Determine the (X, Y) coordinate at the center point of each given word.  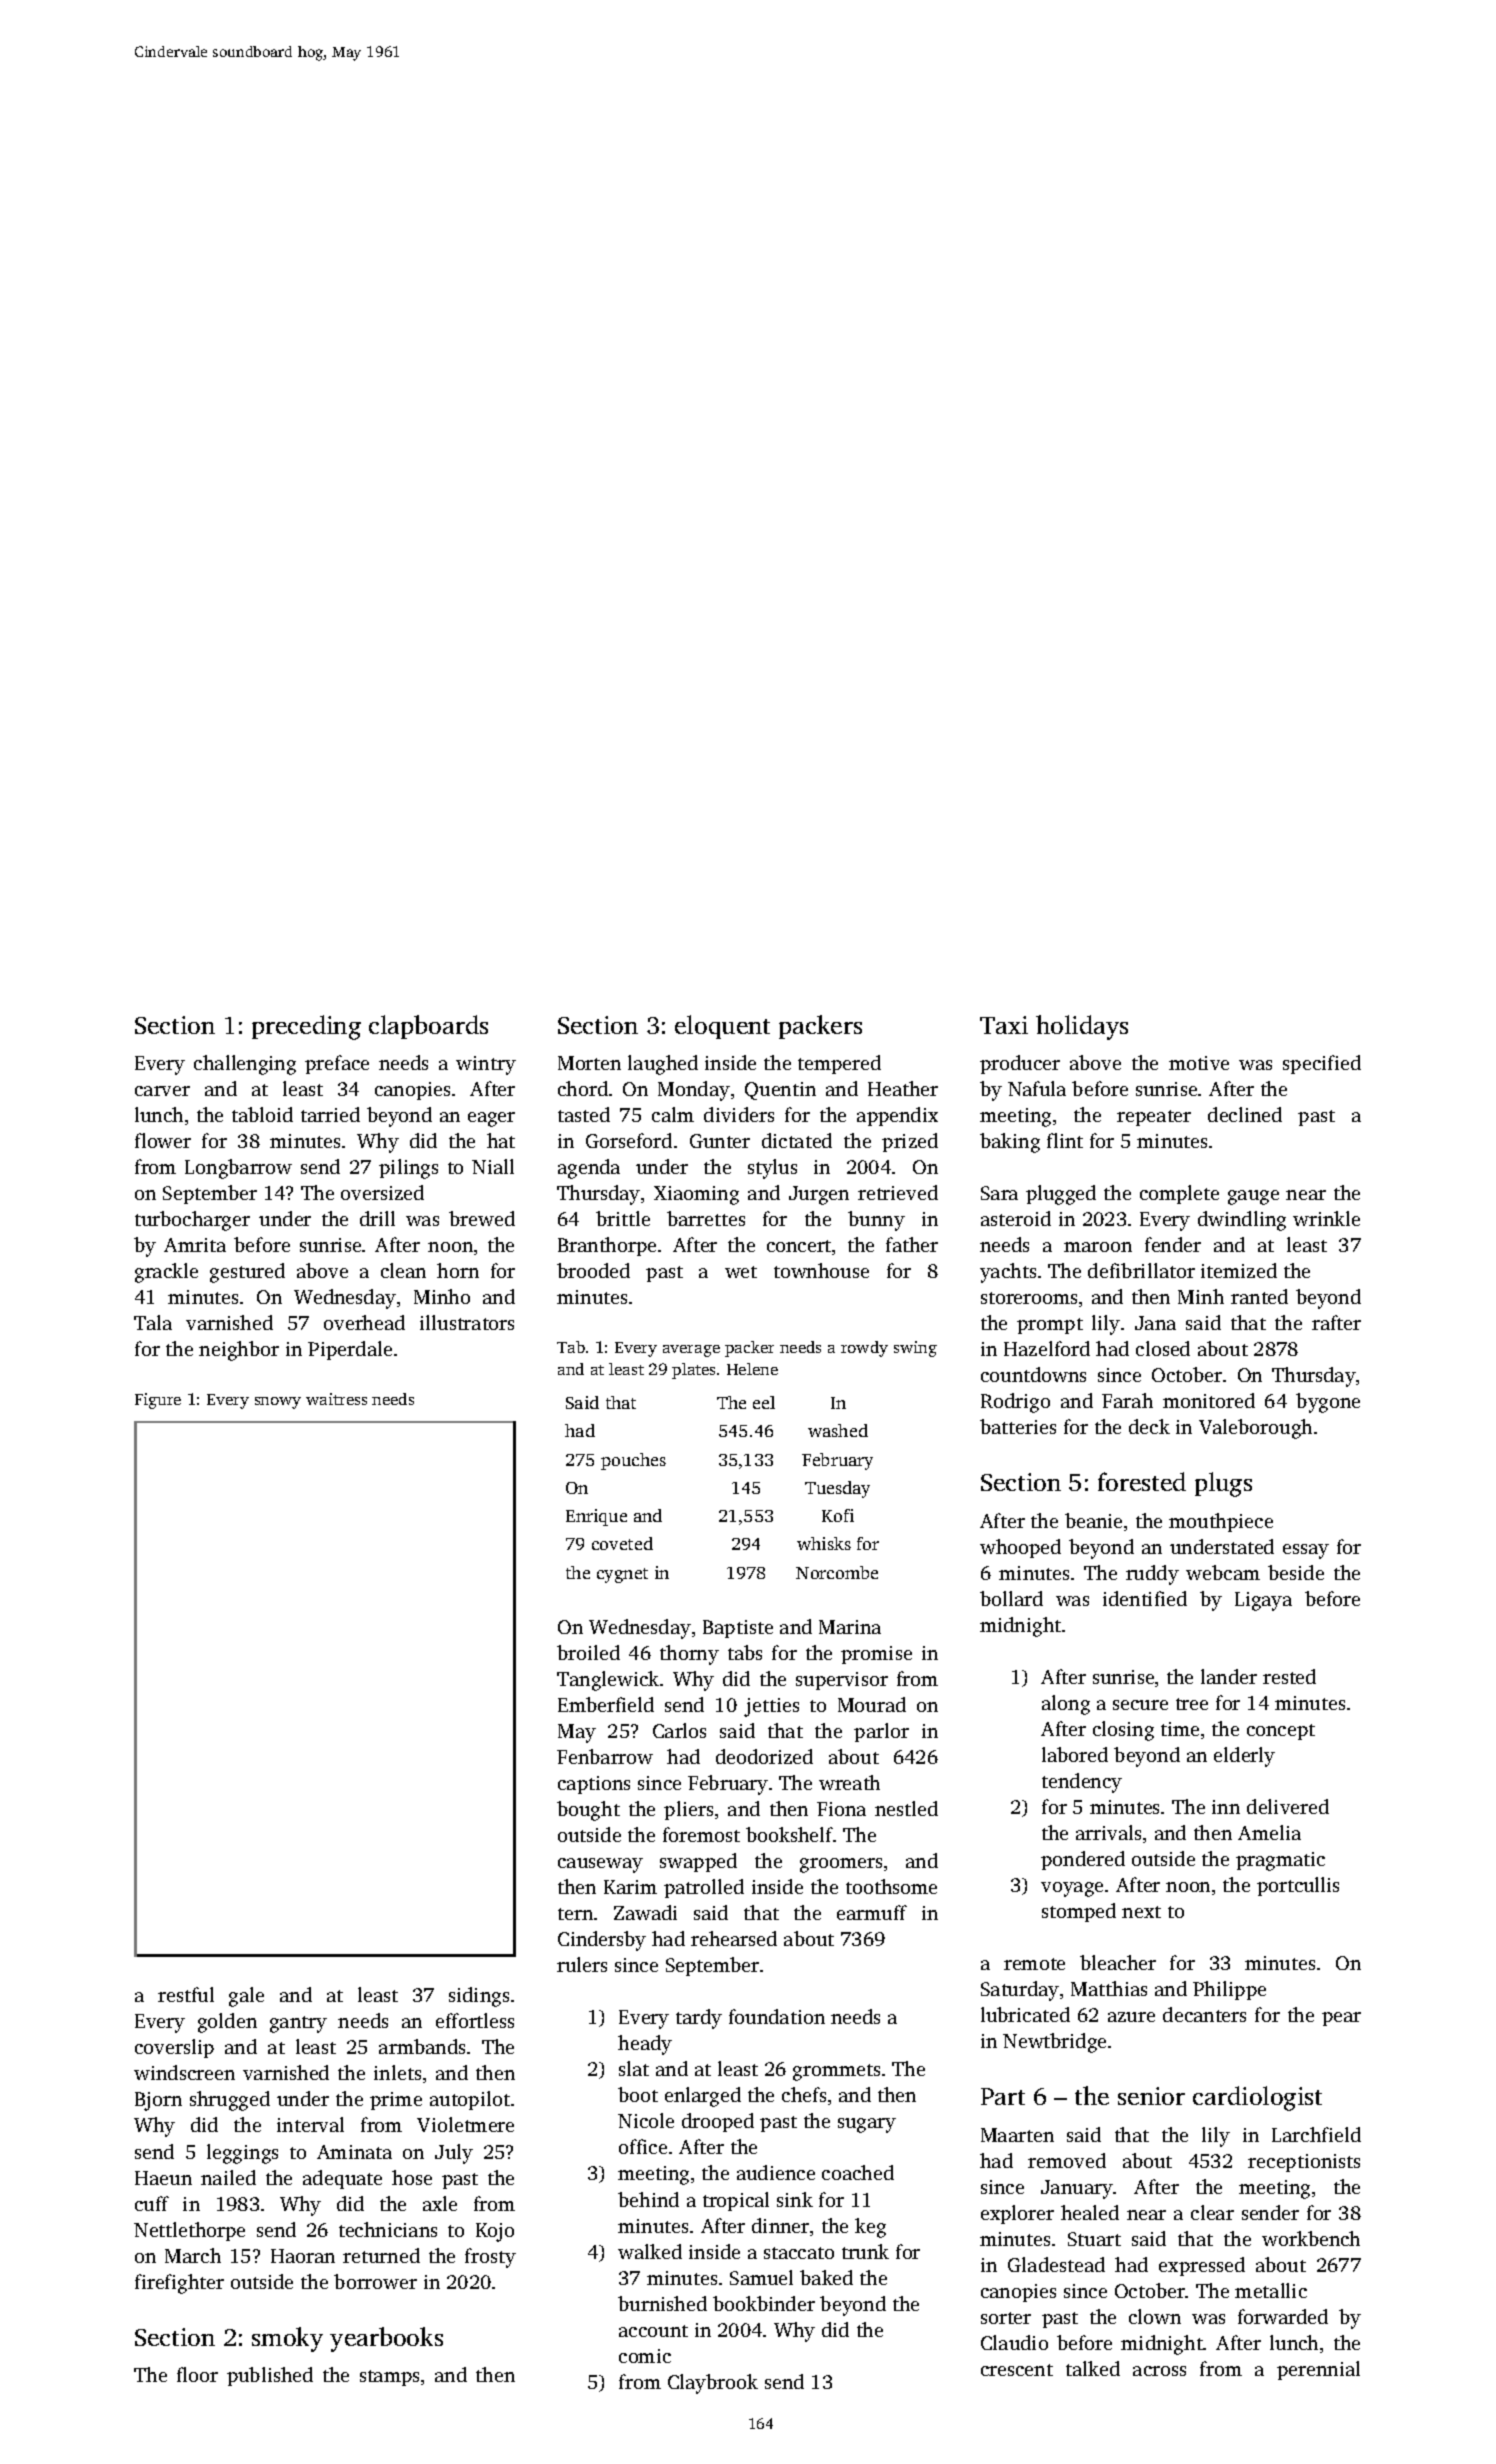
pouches (633, 1461)
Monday (694, 1091)
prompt (1050, 1326)
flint (1065, 1140)
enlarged (703, 2097)
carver (162, 1091)
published (270, 2376)
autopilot (470, 2100)
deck (1149, 1426)
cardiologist (1257, 2098)
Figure (158, 1401)
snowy (278, 1403)
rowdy (864, 1349)
